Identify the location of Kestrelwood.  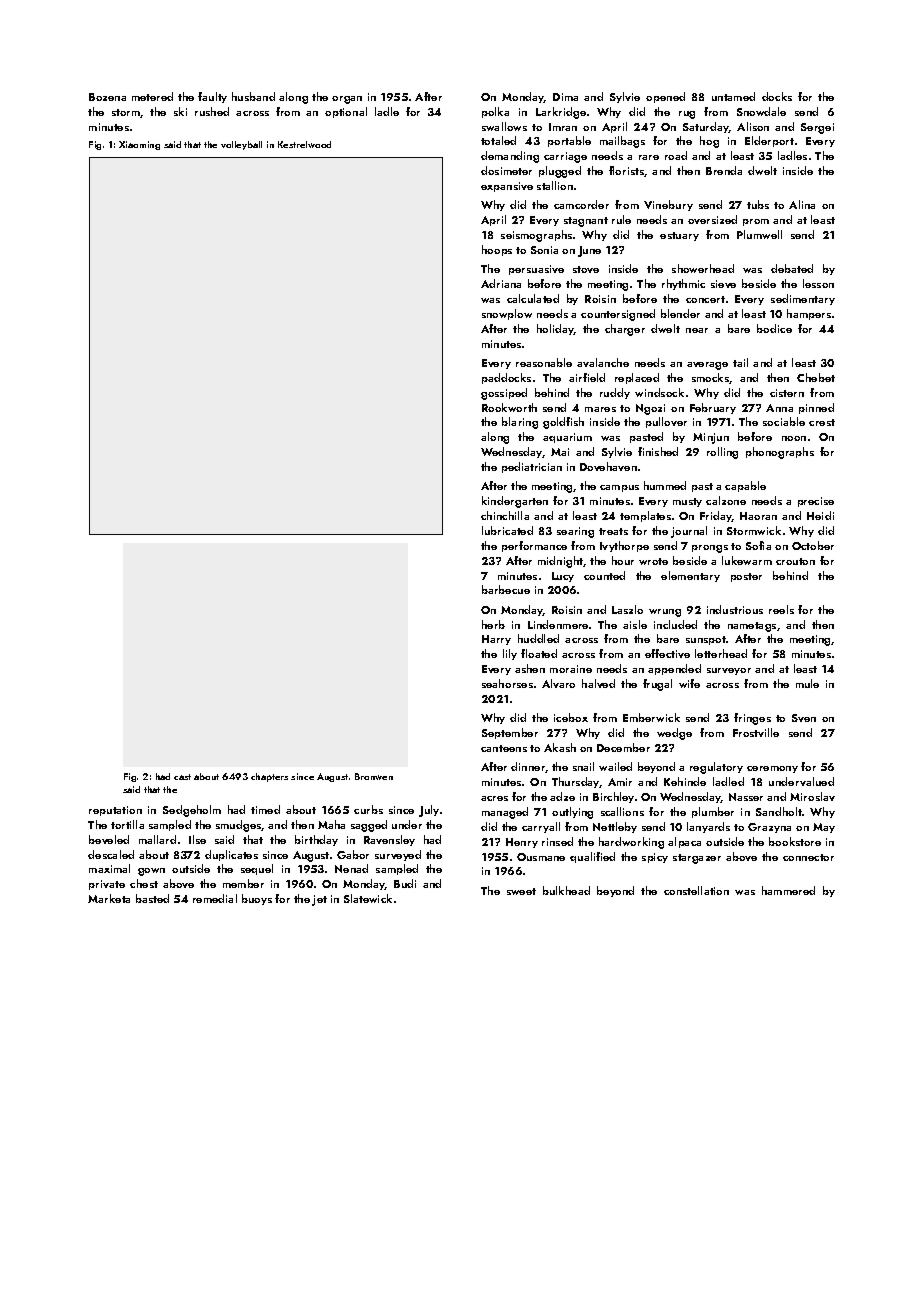
(304, 144).
